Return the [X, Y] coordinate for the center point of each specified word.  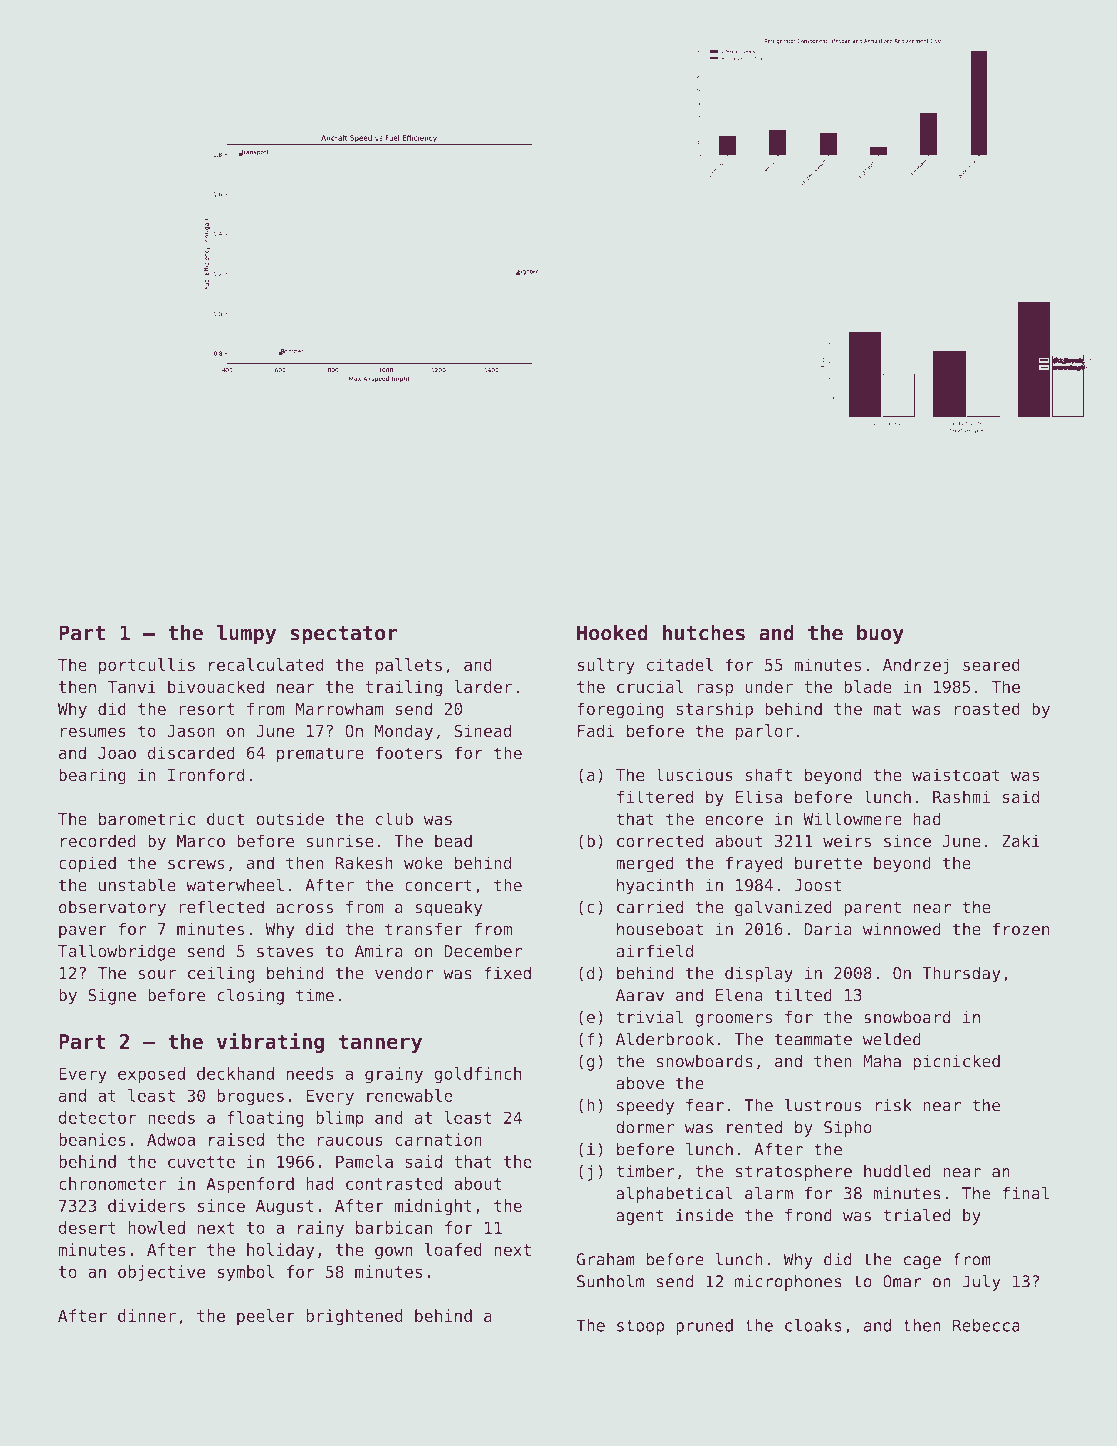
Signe [112, 996]
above [640, 1083]
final [1026, 1193]
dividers [146, 1205]
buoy [880, 634]
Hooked [612, 632]
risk [893, 1105]
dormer [645, 1127]
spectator [344, 635]
